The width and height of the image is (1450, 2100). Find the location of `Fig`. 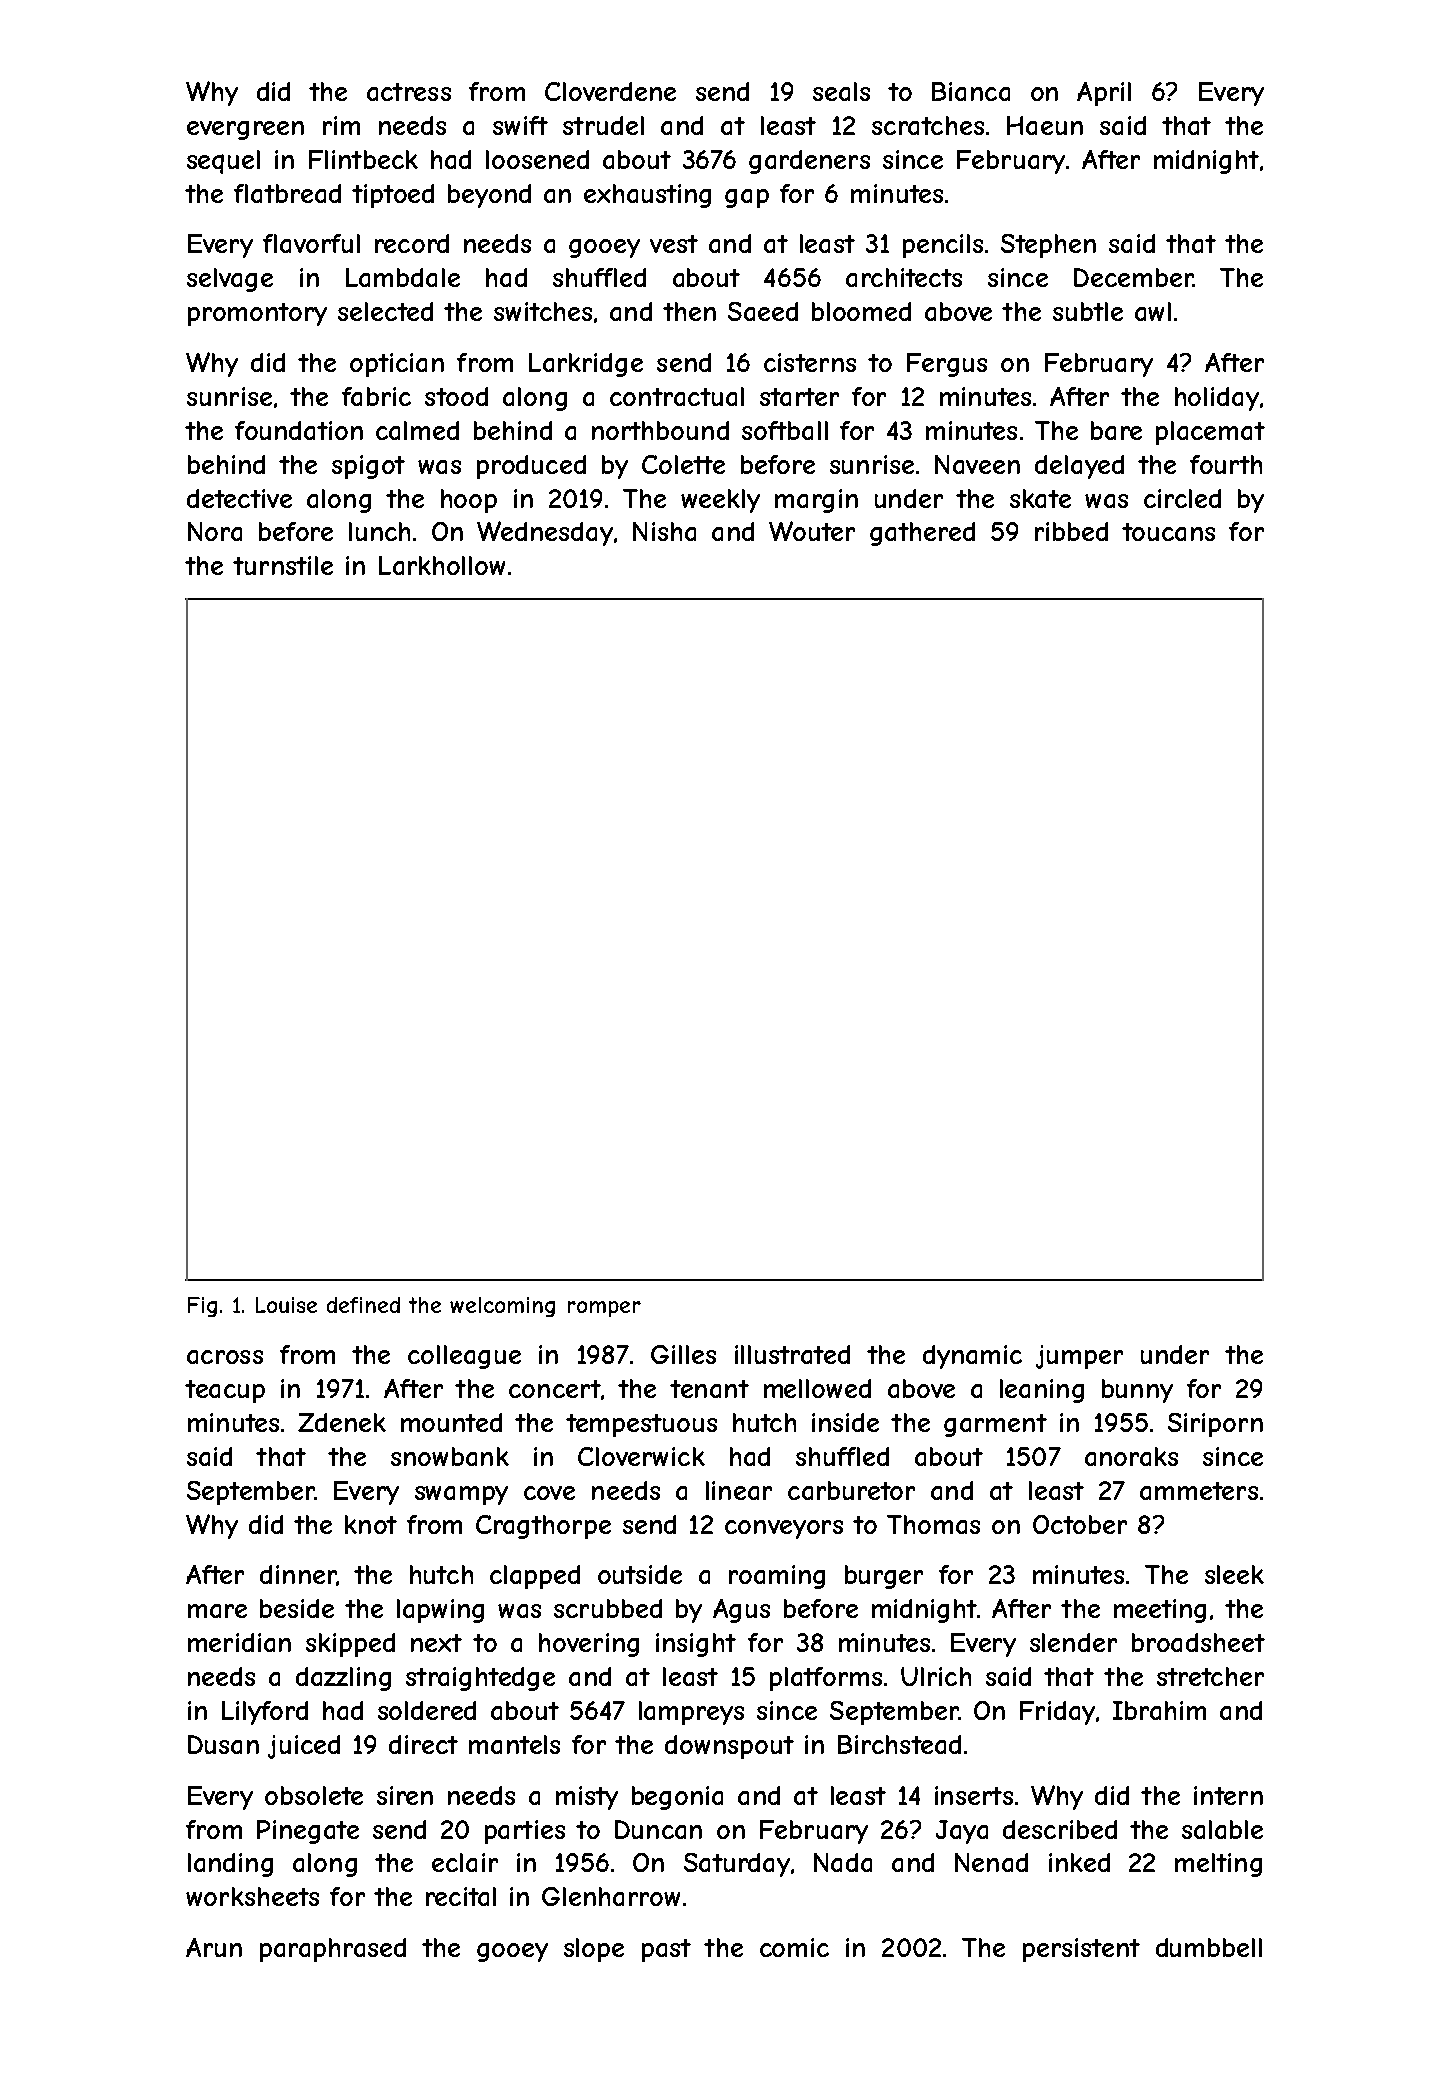

Fig is located at coordinates (202, 1307).
